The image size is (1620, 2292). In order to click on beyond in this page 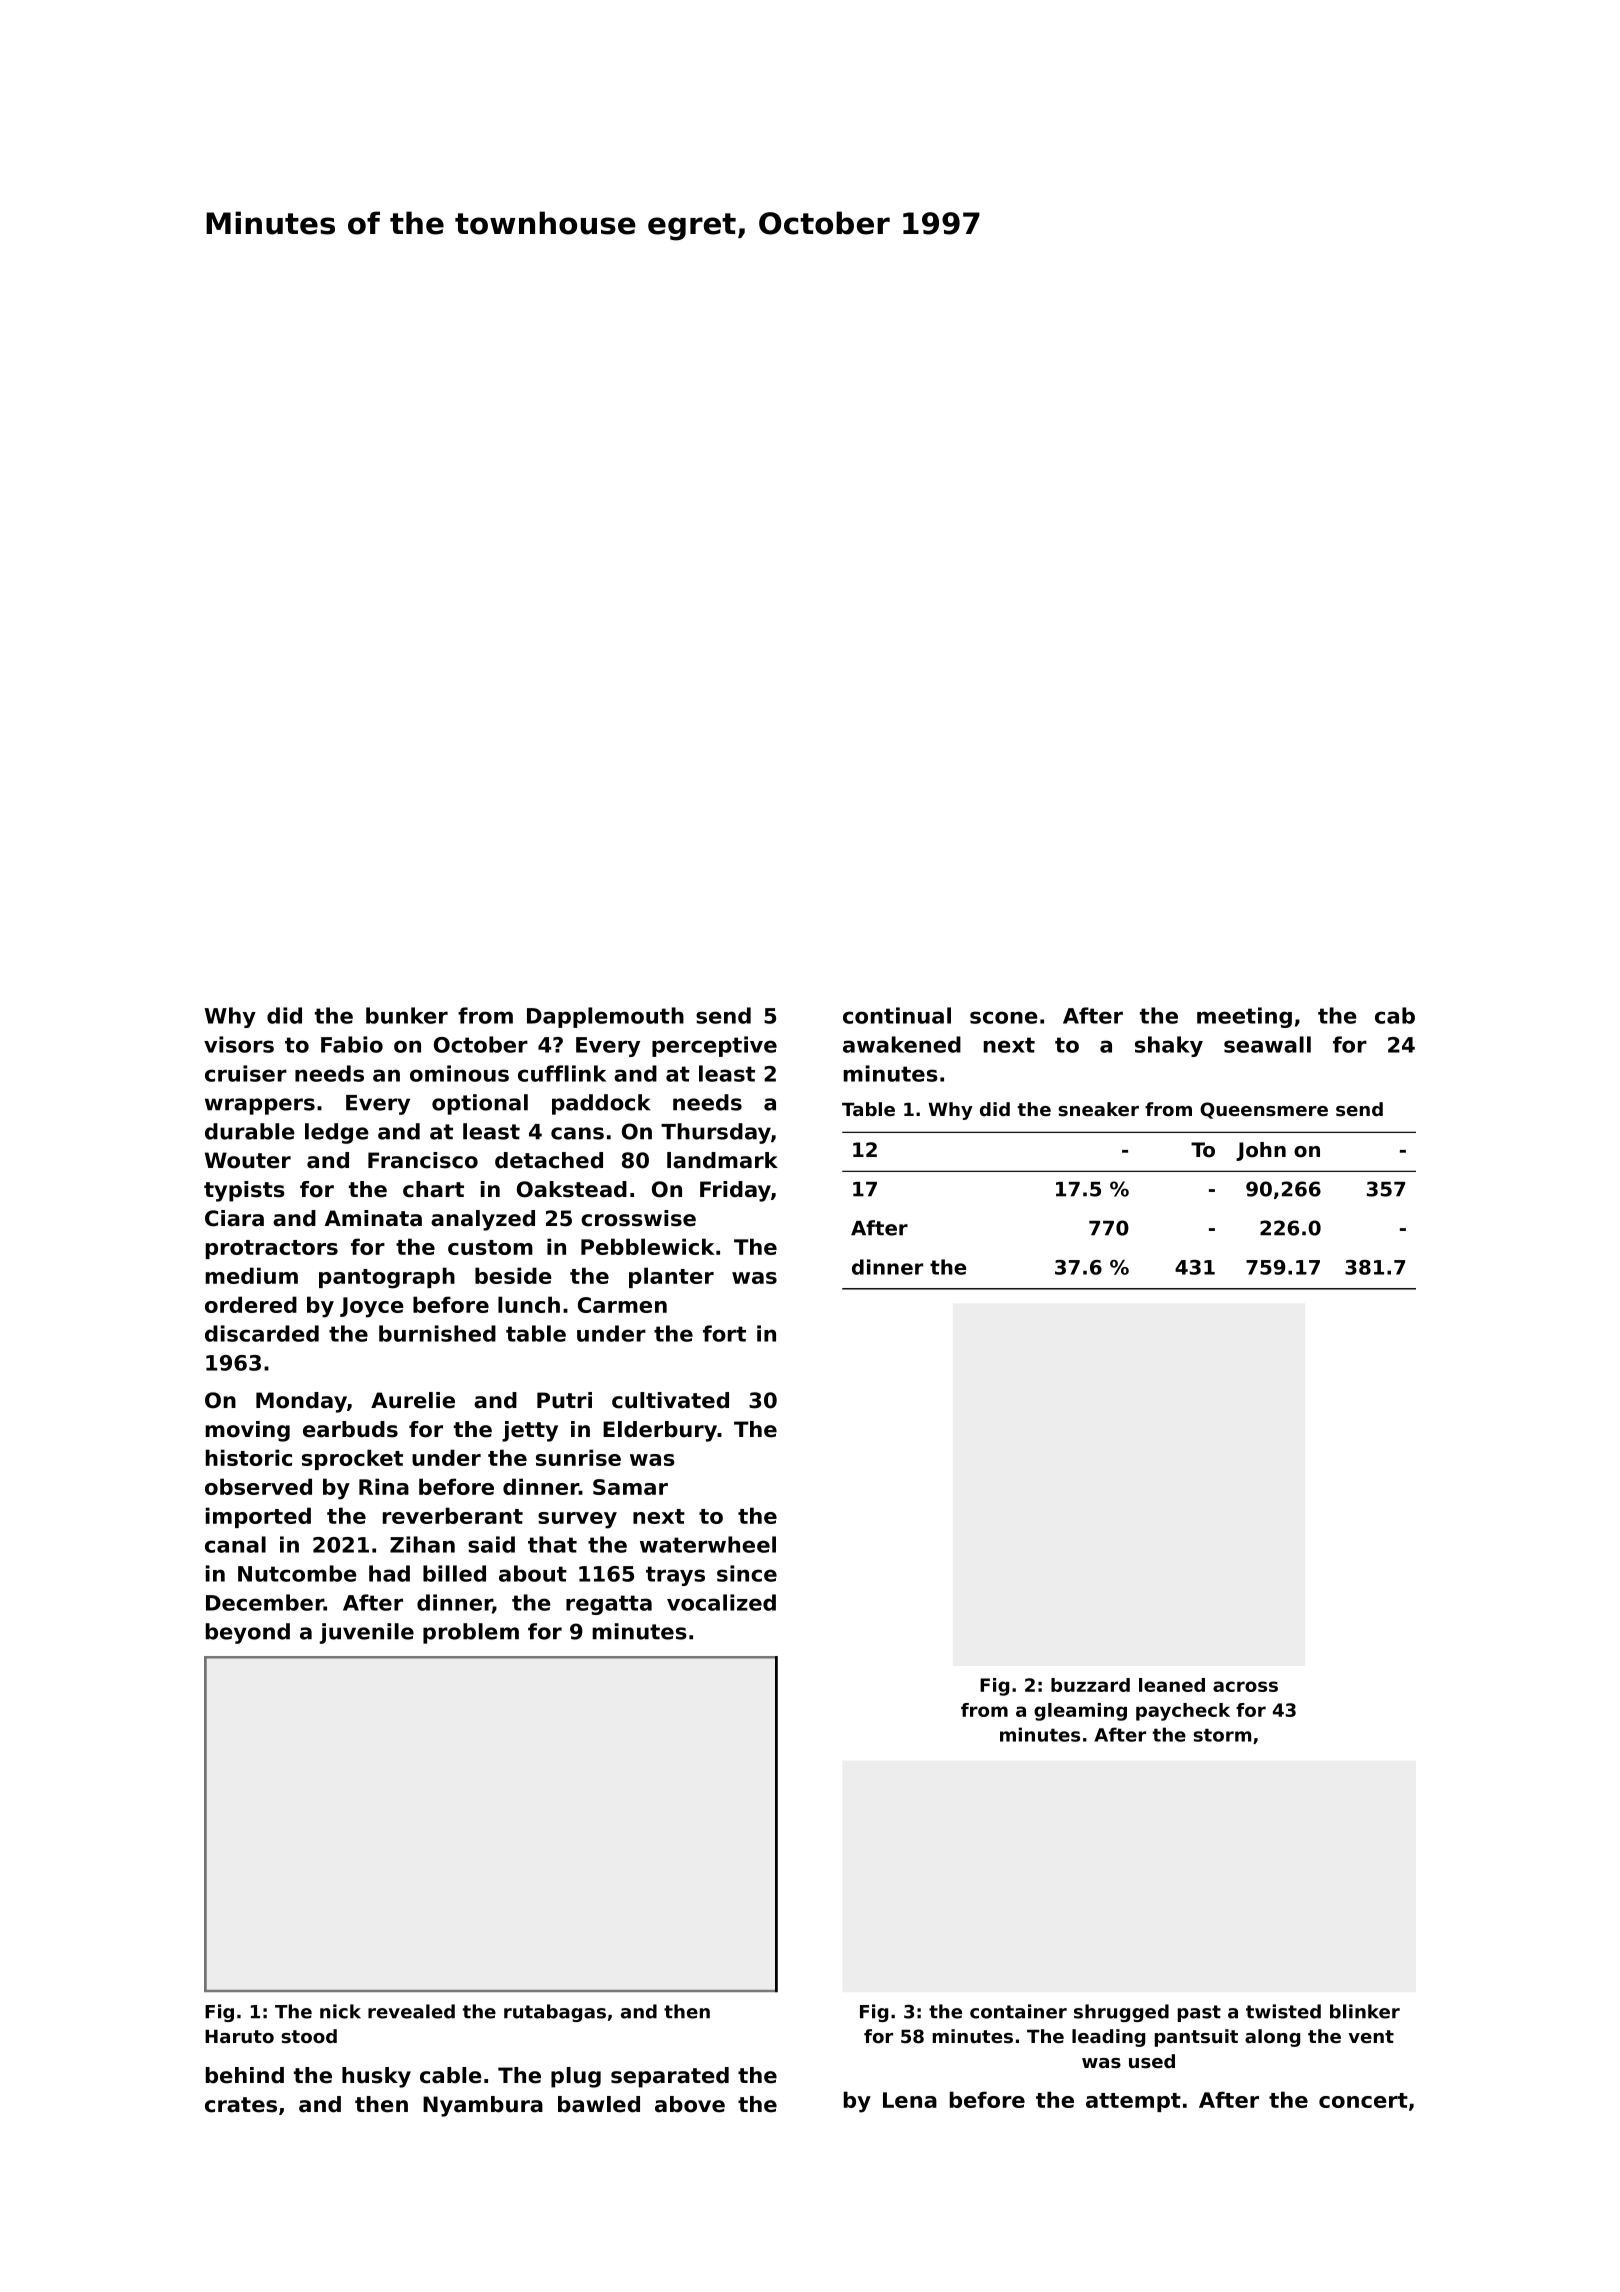, I will do `click(248, 1633)`.
